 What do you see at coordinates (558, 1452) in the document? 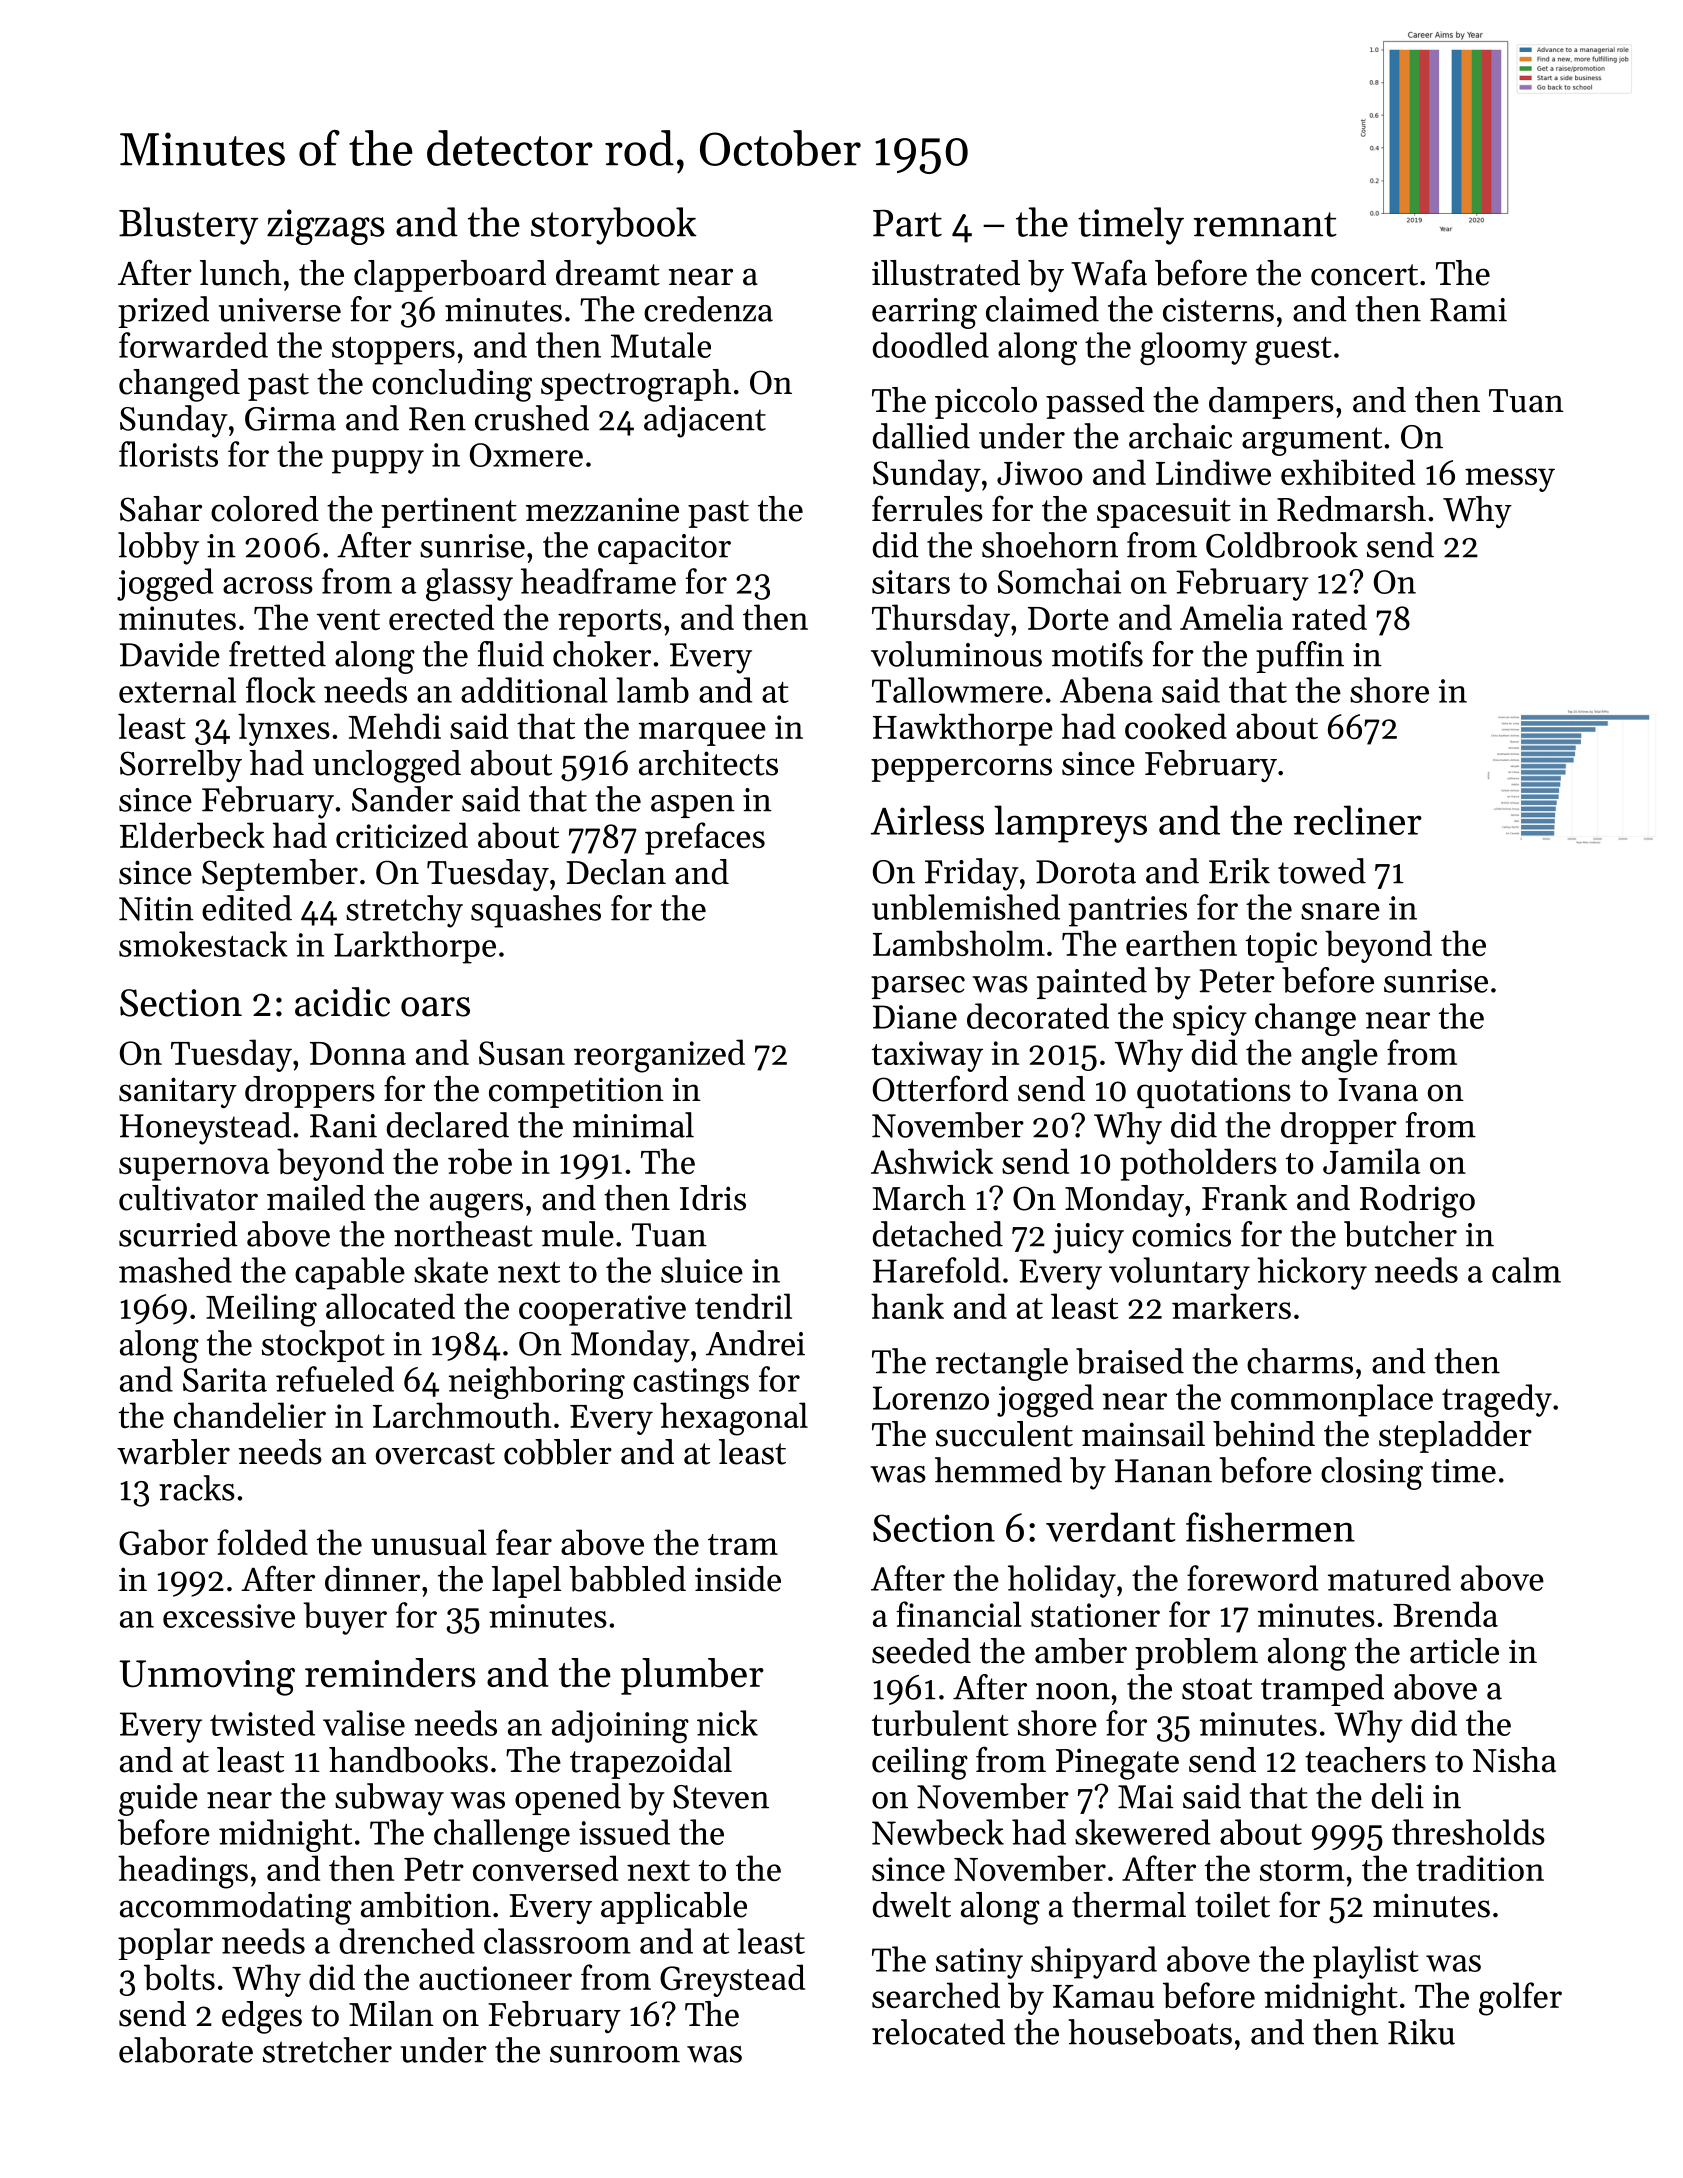
I see `cobbler` at bounding box center [558, 1452].
